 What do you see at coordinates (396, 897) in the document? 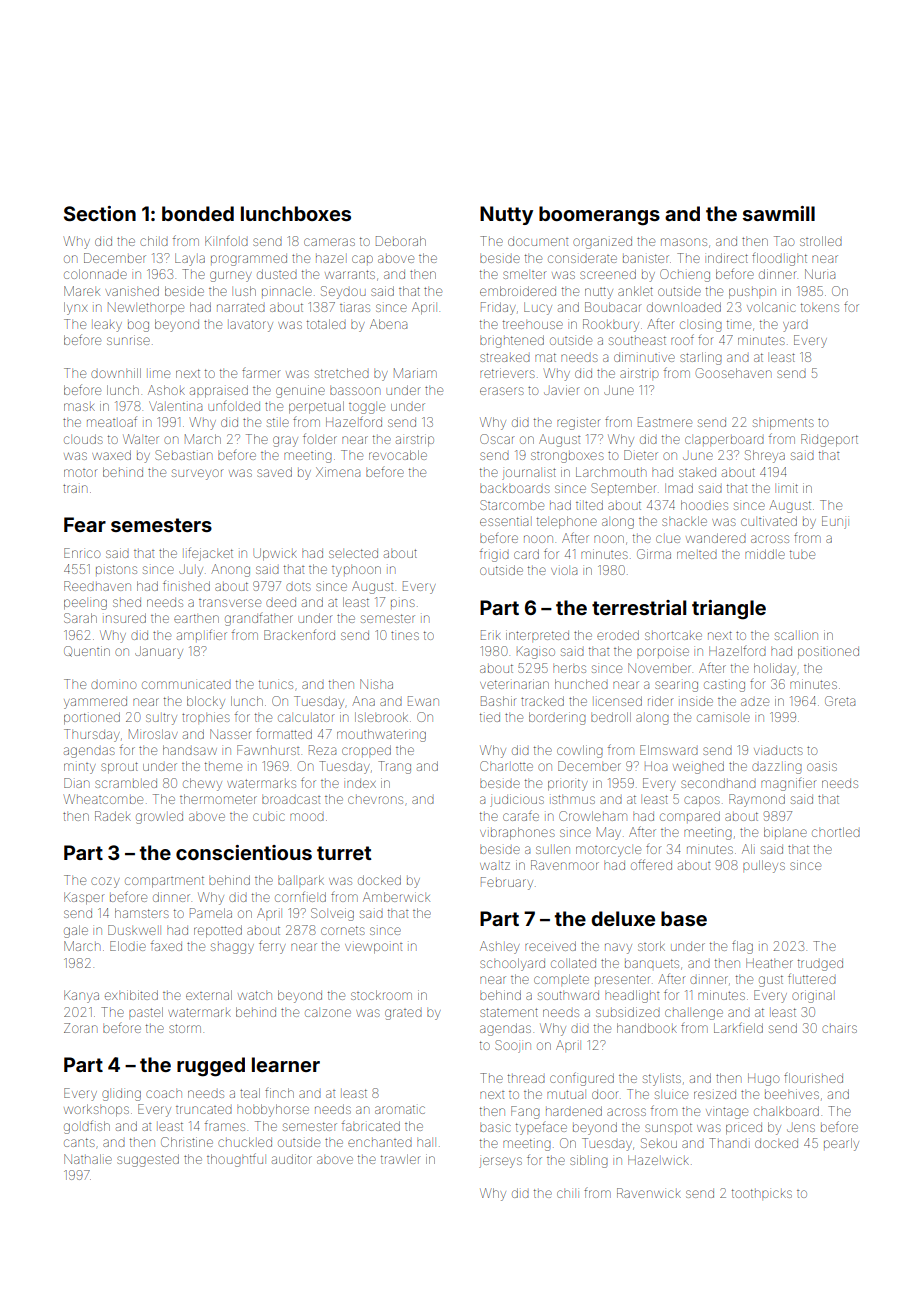
I see `Amberwick` at bounding box center [396, 897].
